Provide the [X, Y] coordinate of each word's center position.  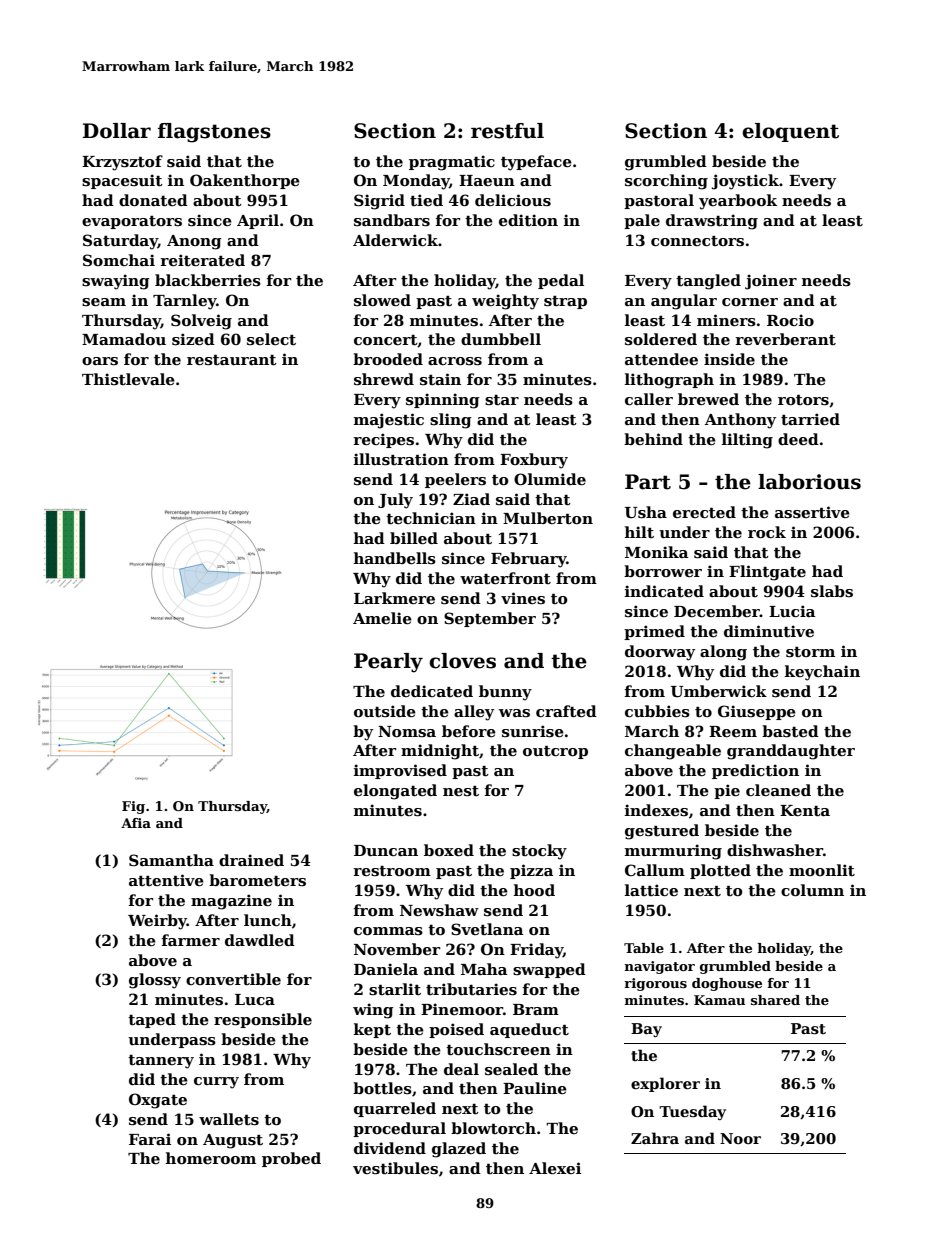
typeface [536, 163]
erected [704, 512]
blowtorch [493, 1128]
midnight [440, 752]
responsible [263, 1020]
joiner [771, 282]
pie [727, 791]
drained [251, 860]
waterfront [505, 578]
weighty [505, 302]
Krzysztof [122, 163]
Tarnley [184, 302]
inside [729, 359]
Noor [740, 1138]
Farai [150, 1139]
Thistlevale [128, 379]
